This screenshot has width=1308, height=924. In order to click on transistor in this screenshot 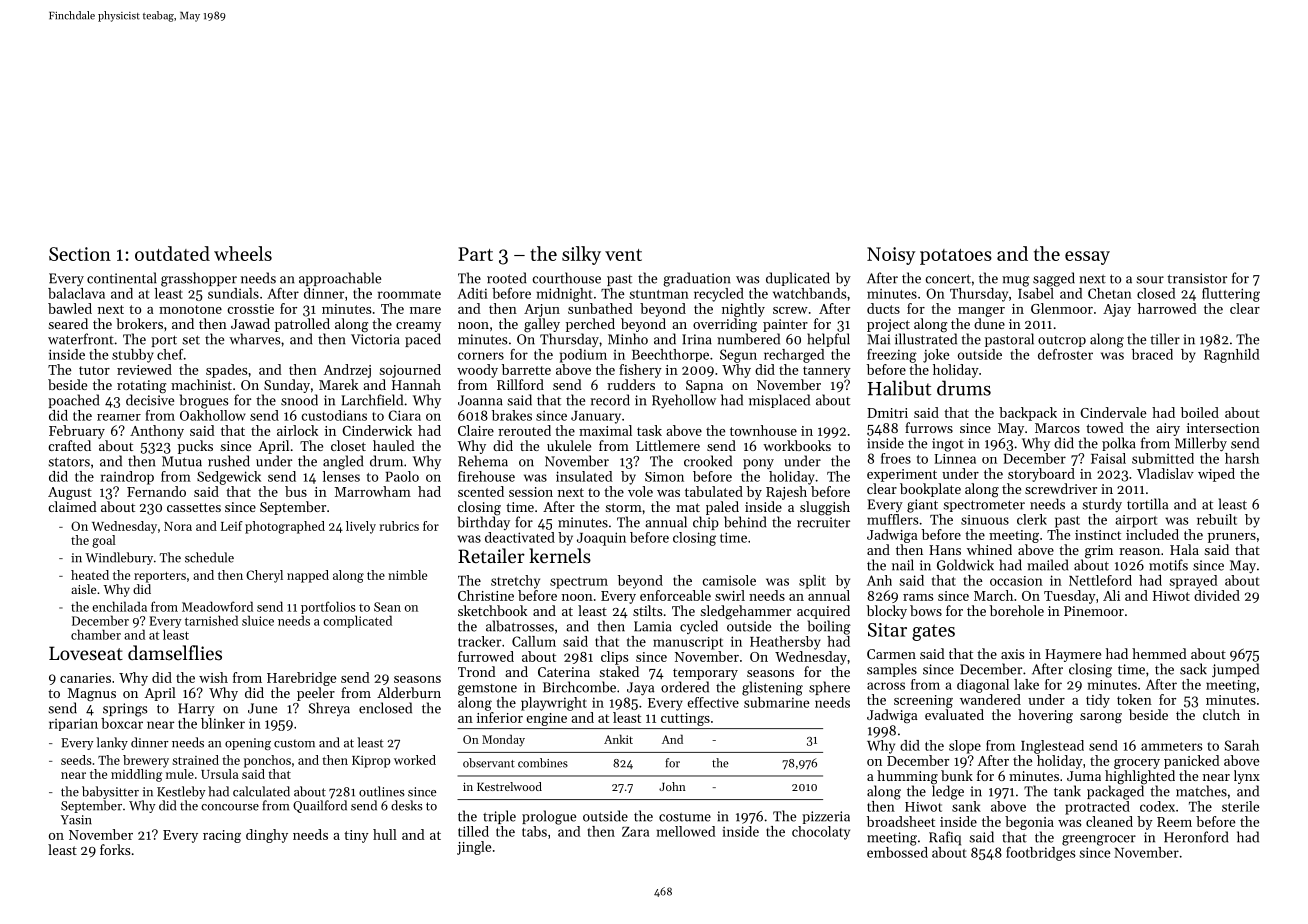, I will do `click(1197, 278)`.
